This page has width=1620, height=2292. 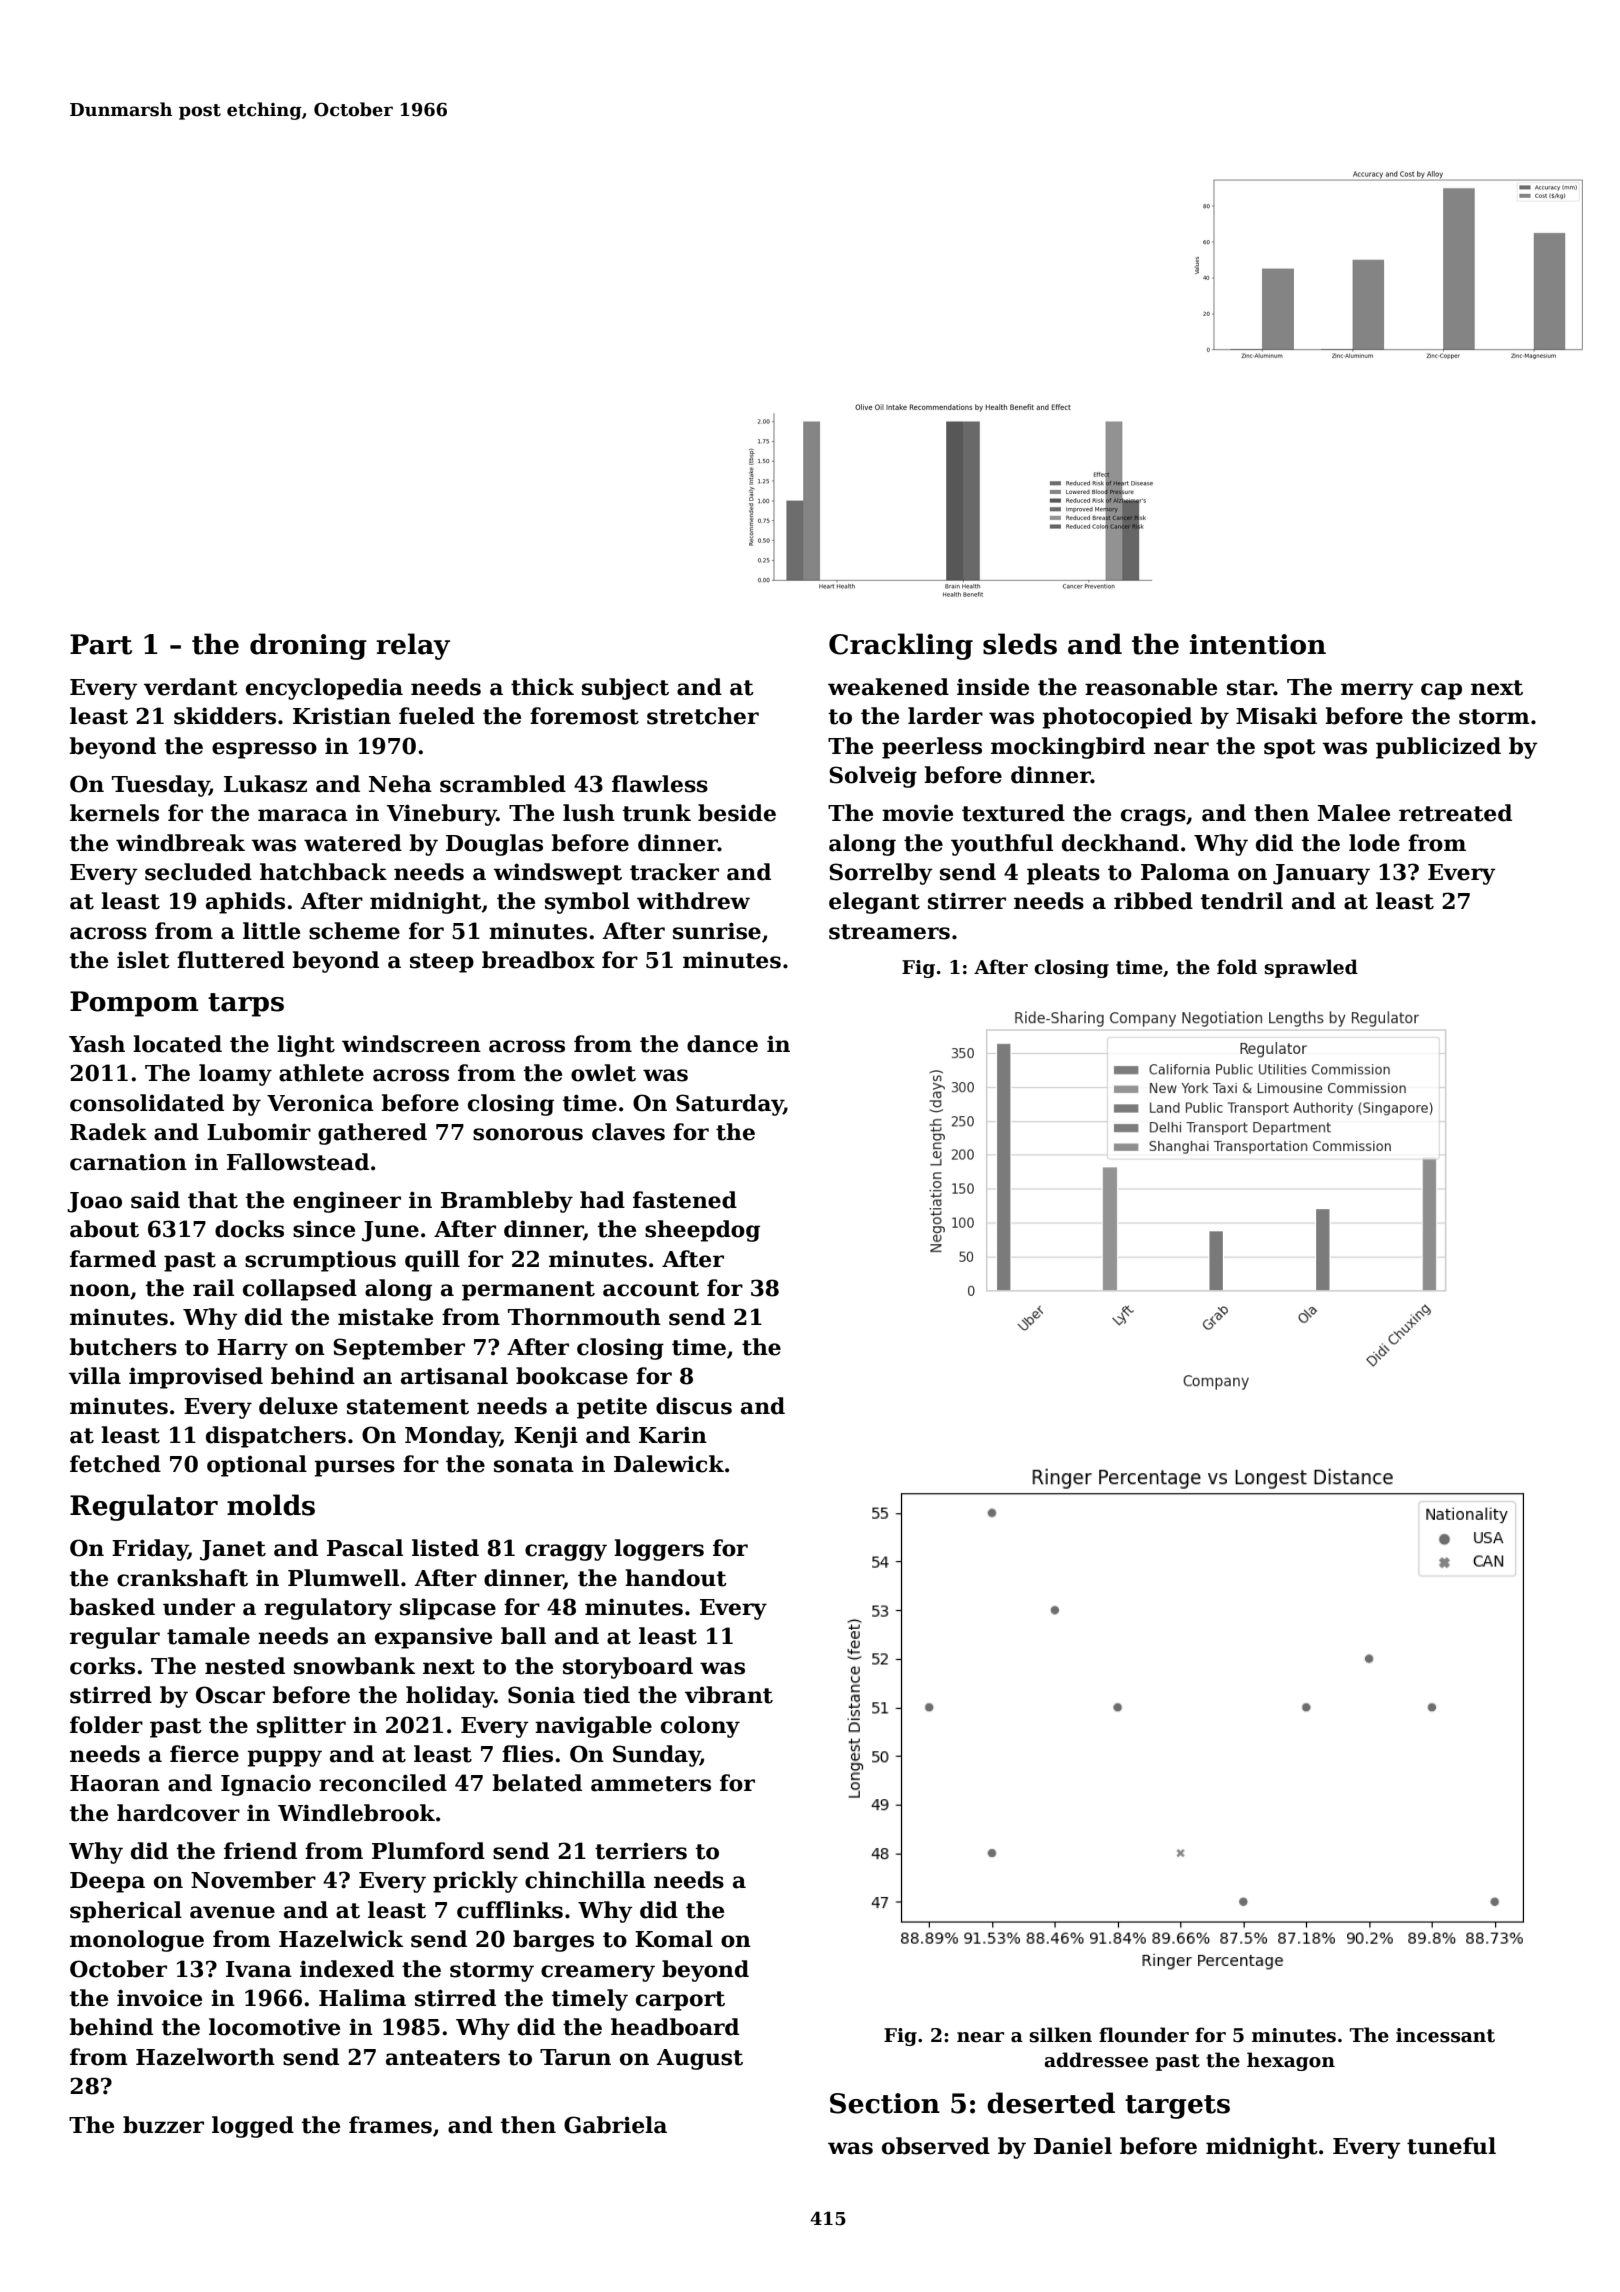 I want to click on slipcase, so click(x=448, y=1609).
